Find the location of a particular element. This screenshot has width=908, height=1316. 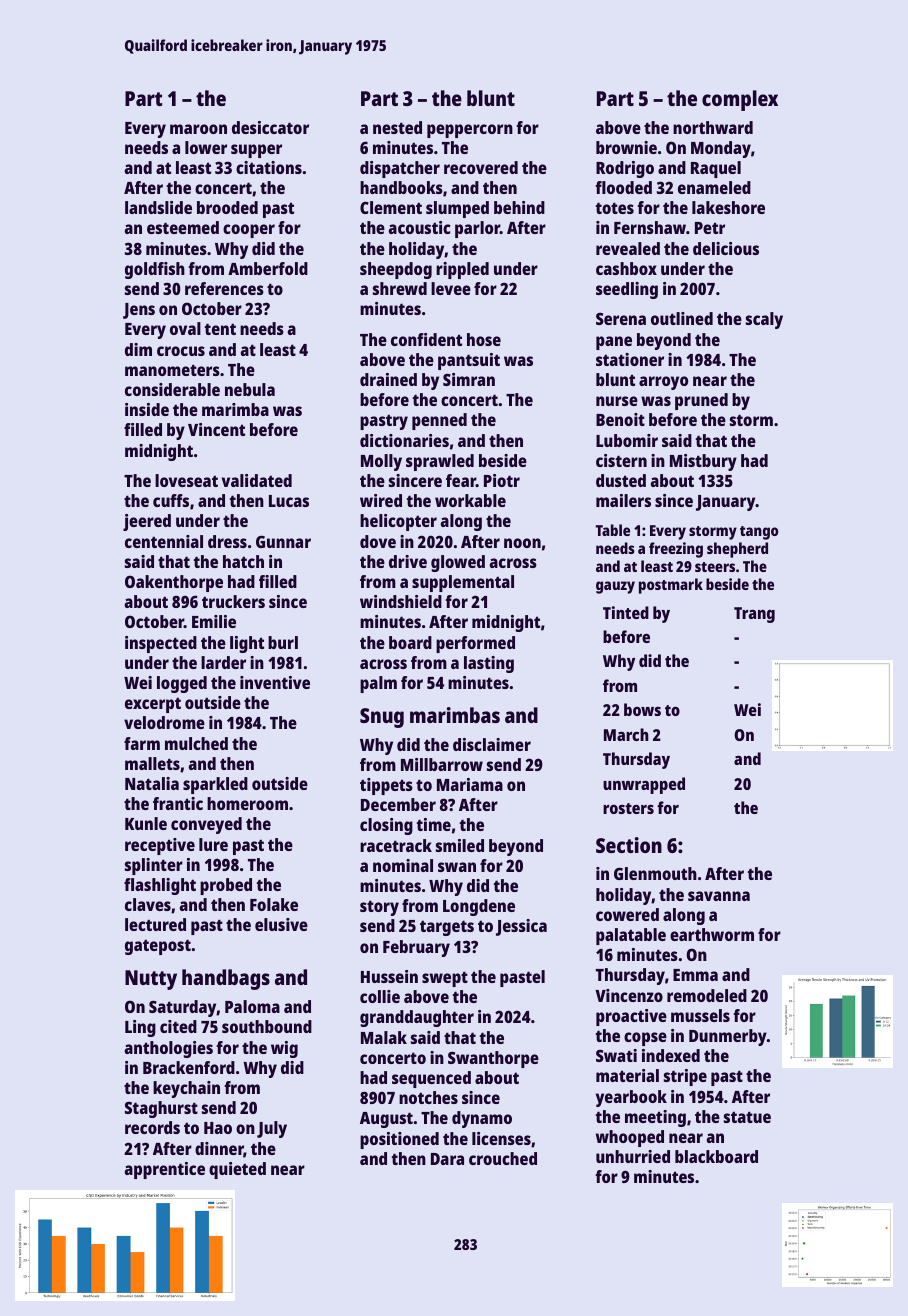

nested is located at coordinates (397, 127).
